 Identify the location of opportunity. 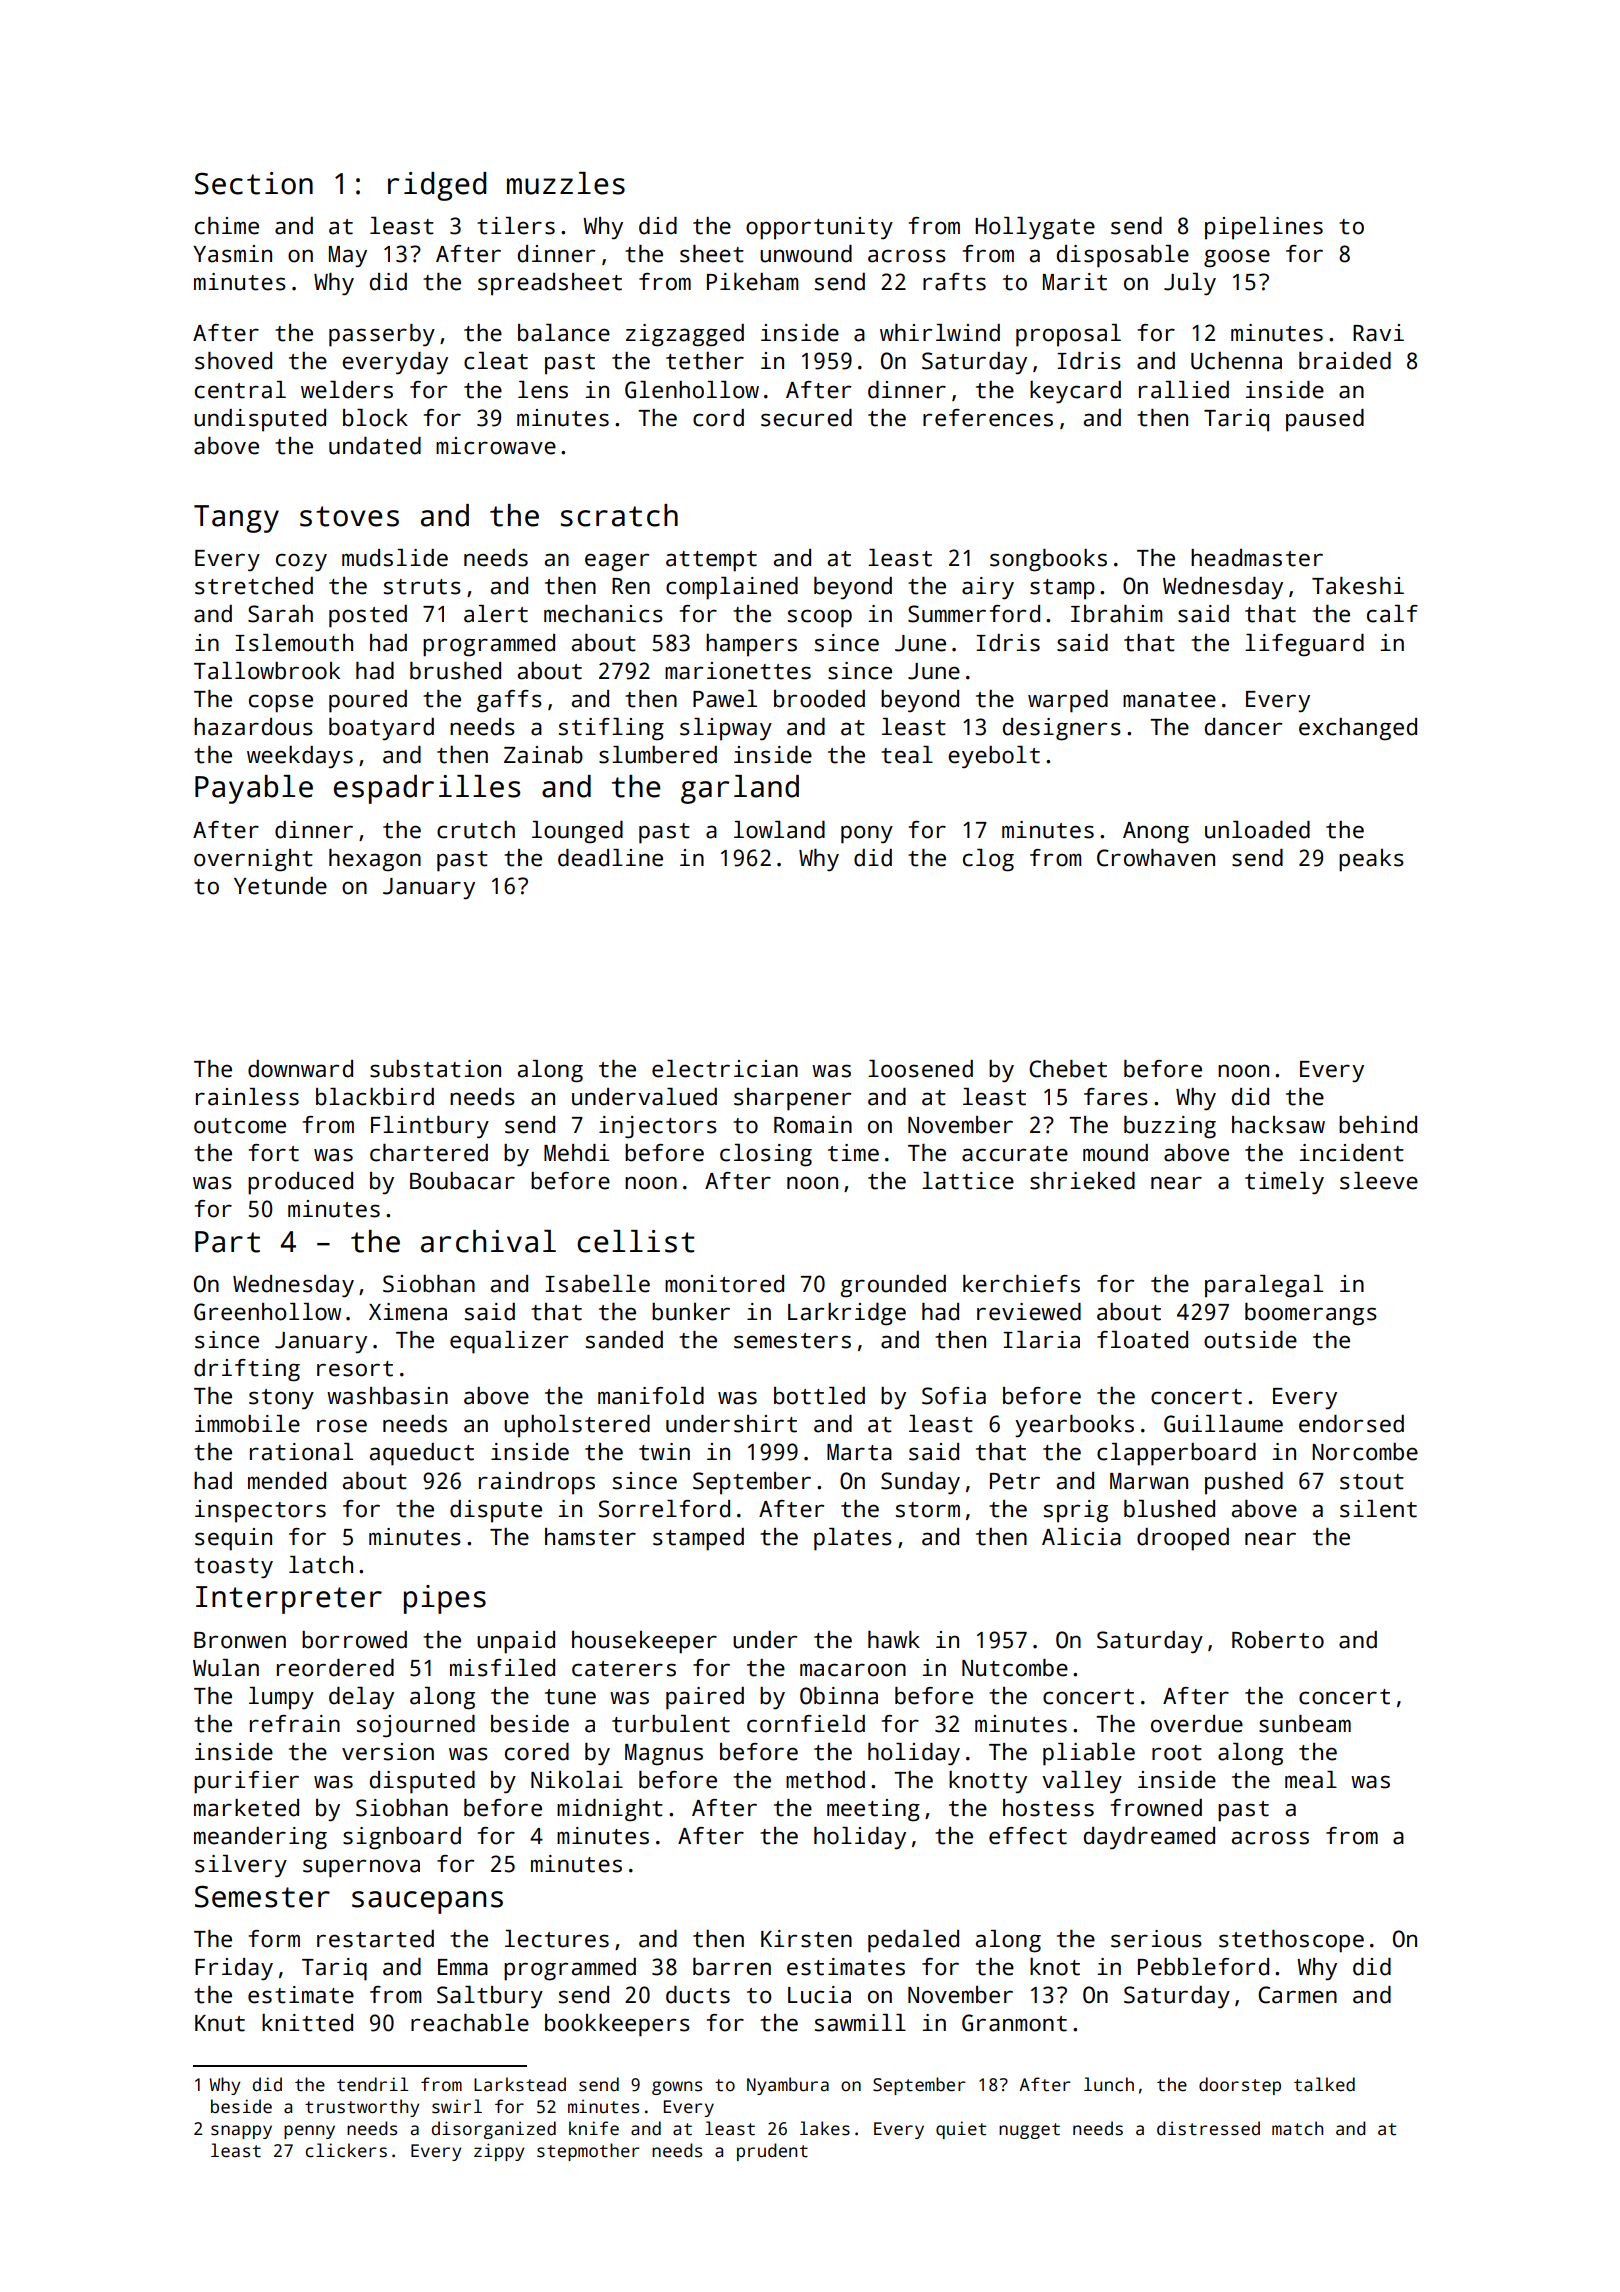
(819, 228).
